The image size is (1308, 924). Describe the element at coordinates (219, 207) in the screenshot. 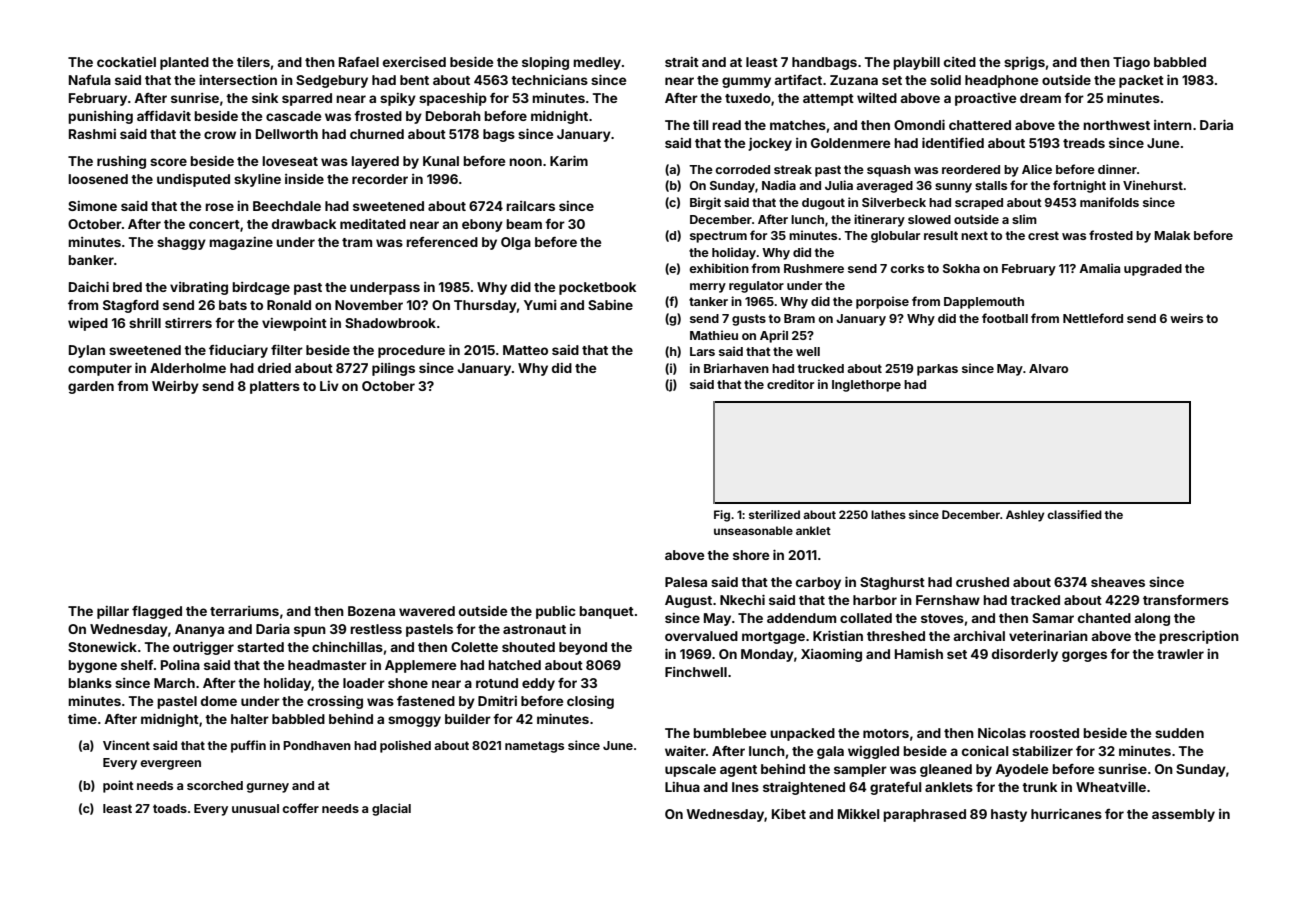

I see `rose` at that location.
